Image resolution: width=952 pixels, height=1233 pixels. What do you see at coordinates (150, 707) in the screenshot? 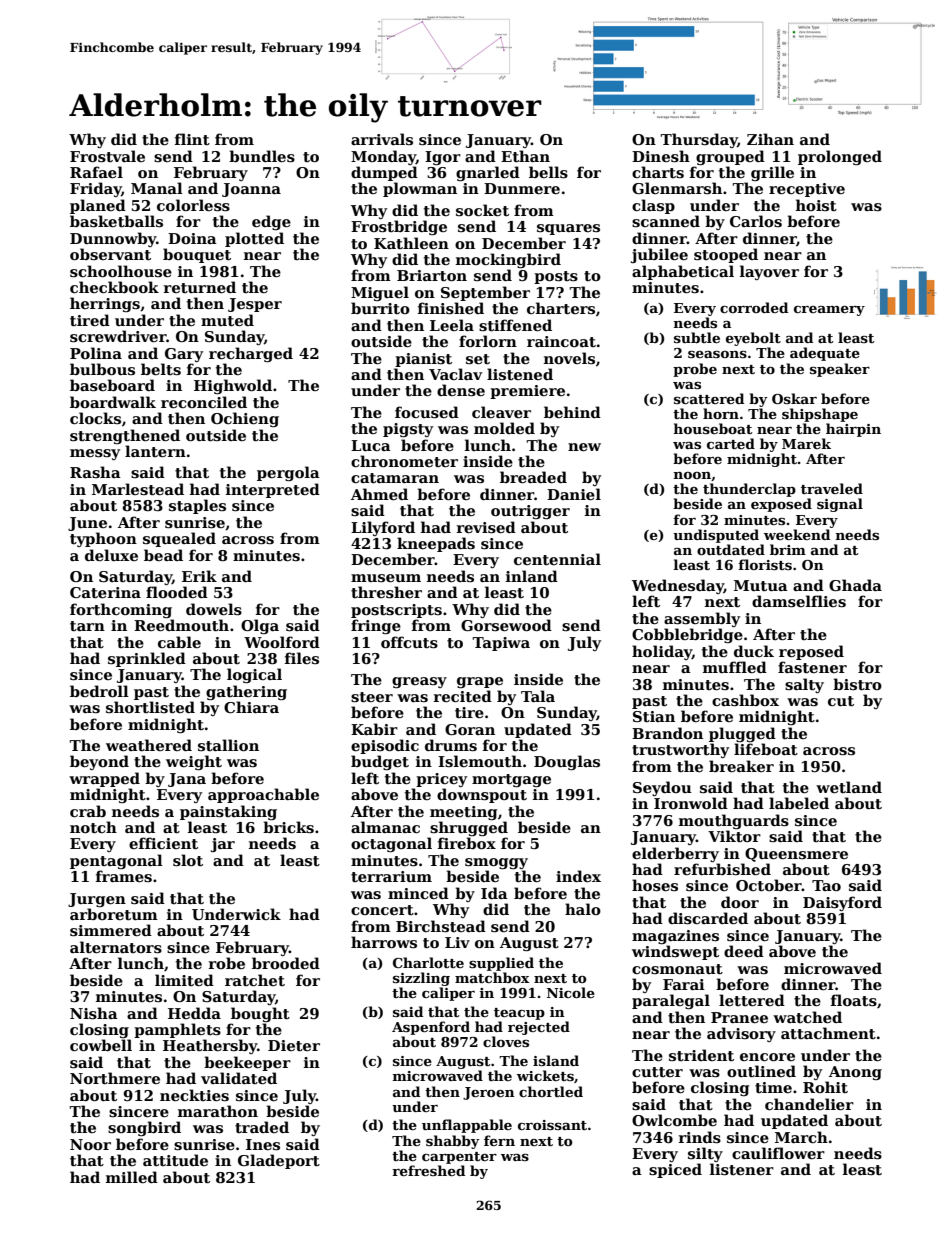
I see `shortlisted` at bounding box center [150, 707].
